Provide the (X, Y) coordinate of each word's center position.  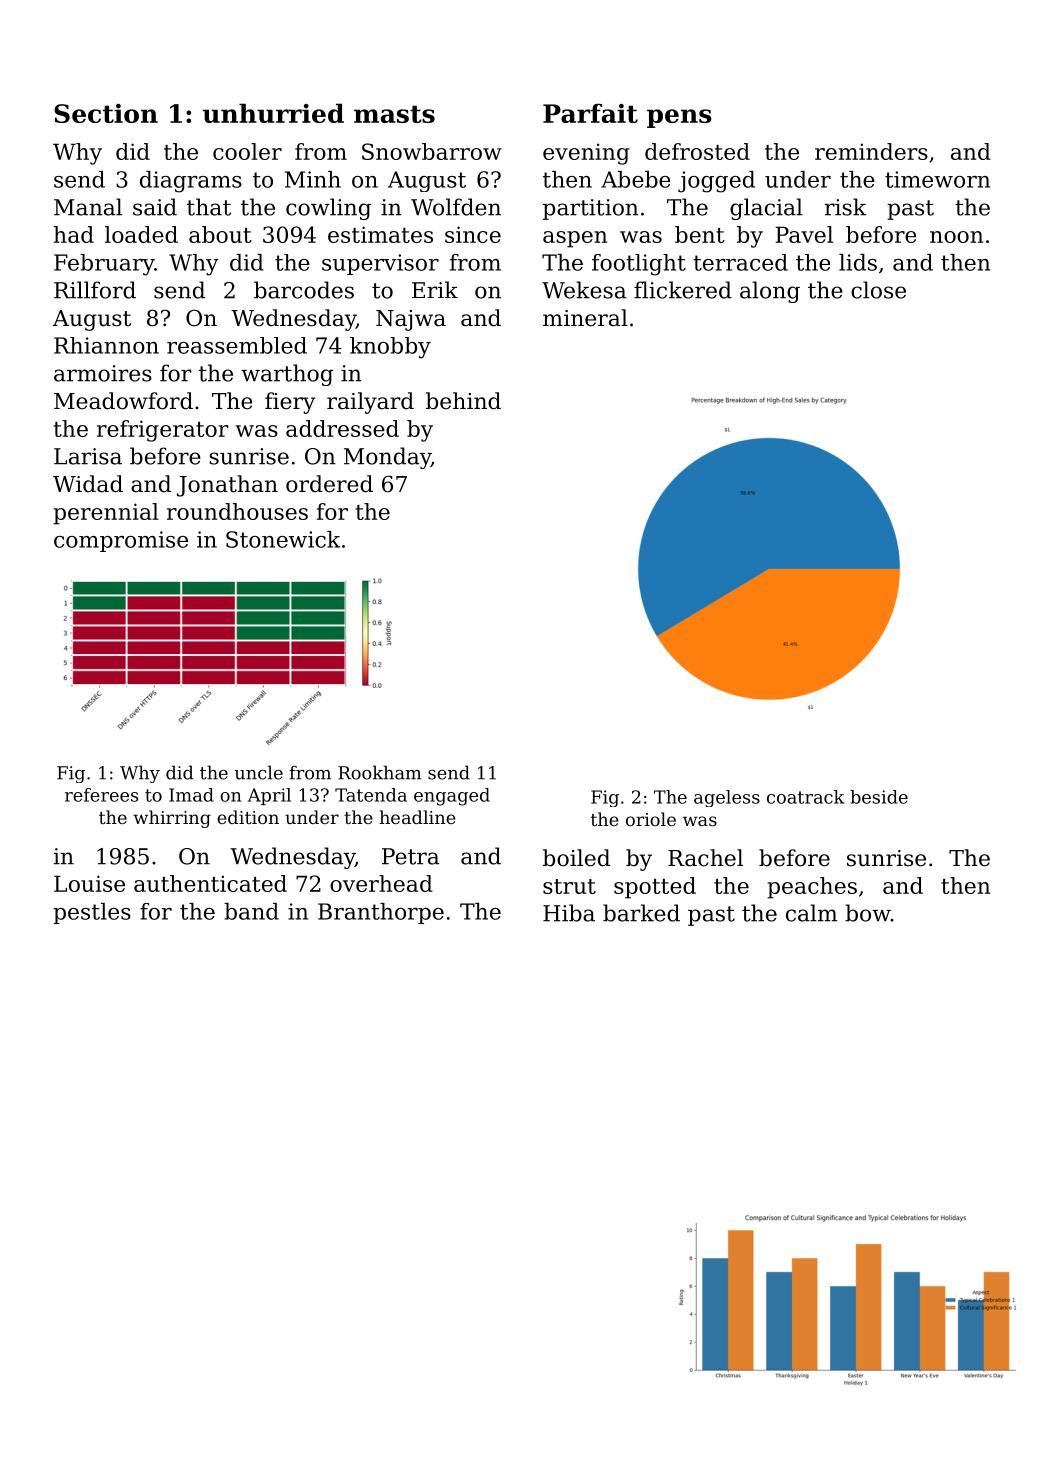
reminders (871, 151)
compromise (121, 541)
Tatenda (371, 795)
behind (463, 401)
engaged (452, 797)
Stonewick (283, 539)
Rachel (705, 858)
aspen (575, 239)
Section (106, 113)
